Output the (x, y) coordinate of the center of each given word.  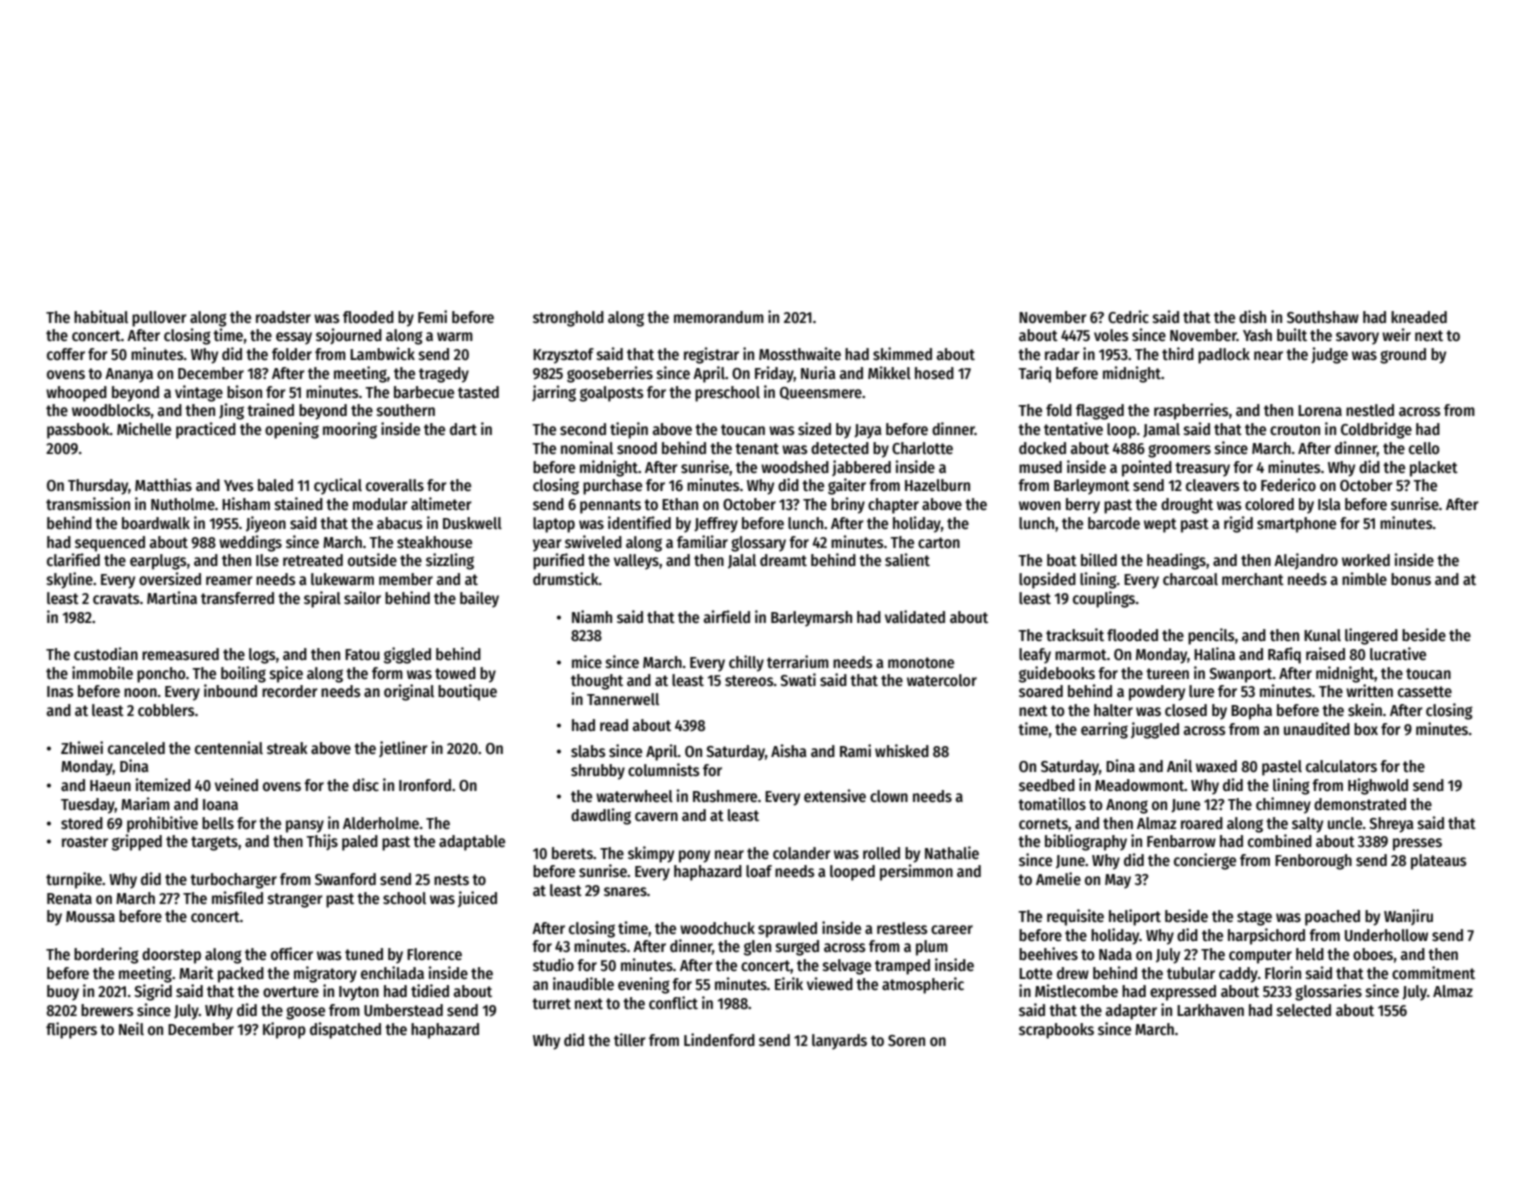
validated (915, 616)
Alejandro (1306, 561)
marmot (1081, 654)
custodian (106, 653)
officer (292, 953)
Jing (231, 411)
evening (644, 985)
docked (1042, 448)
